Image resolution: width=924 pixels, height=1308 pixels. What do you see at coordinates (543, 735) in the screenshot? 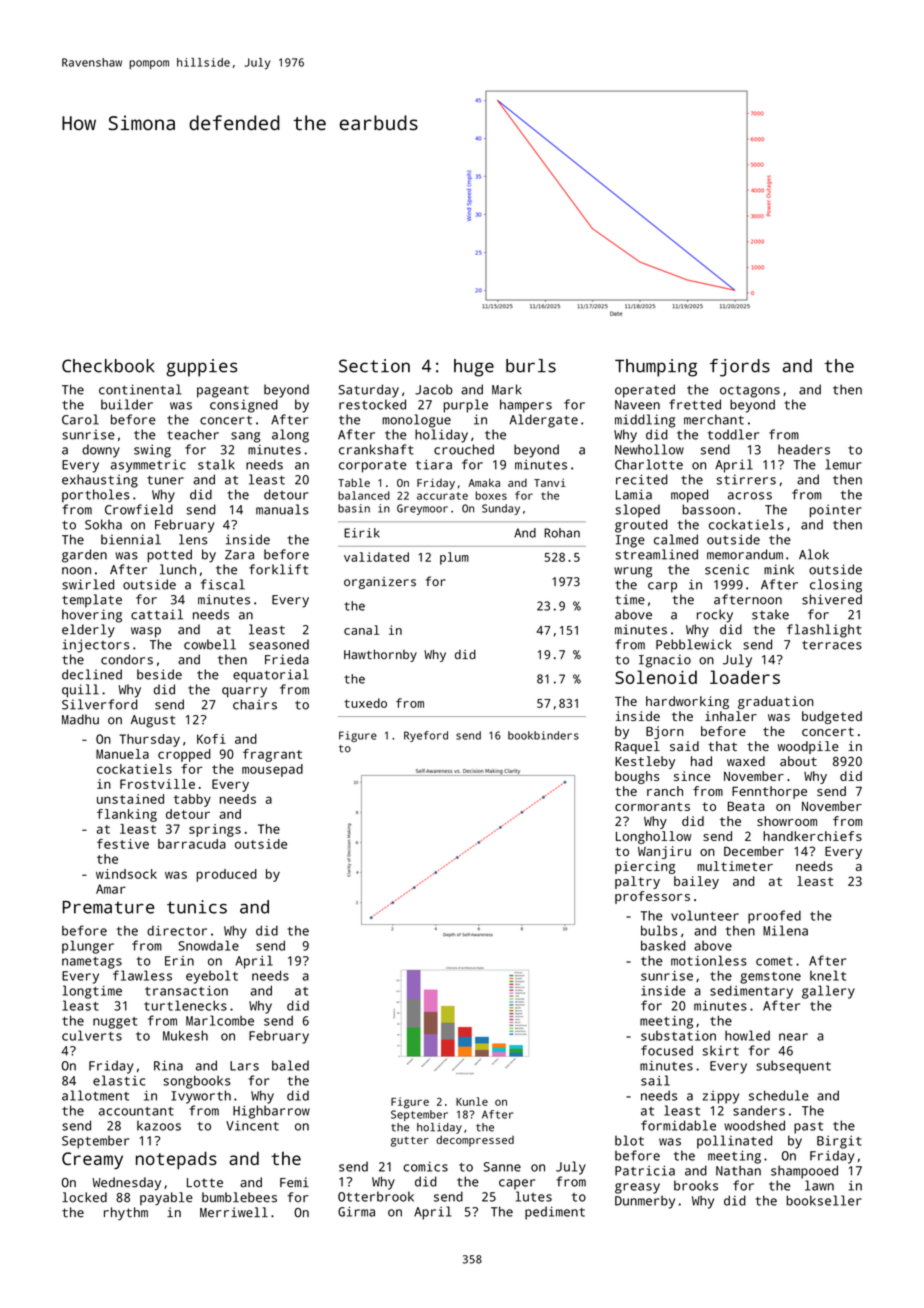
I see `bookbinders` at bounding box center [543, 735].
